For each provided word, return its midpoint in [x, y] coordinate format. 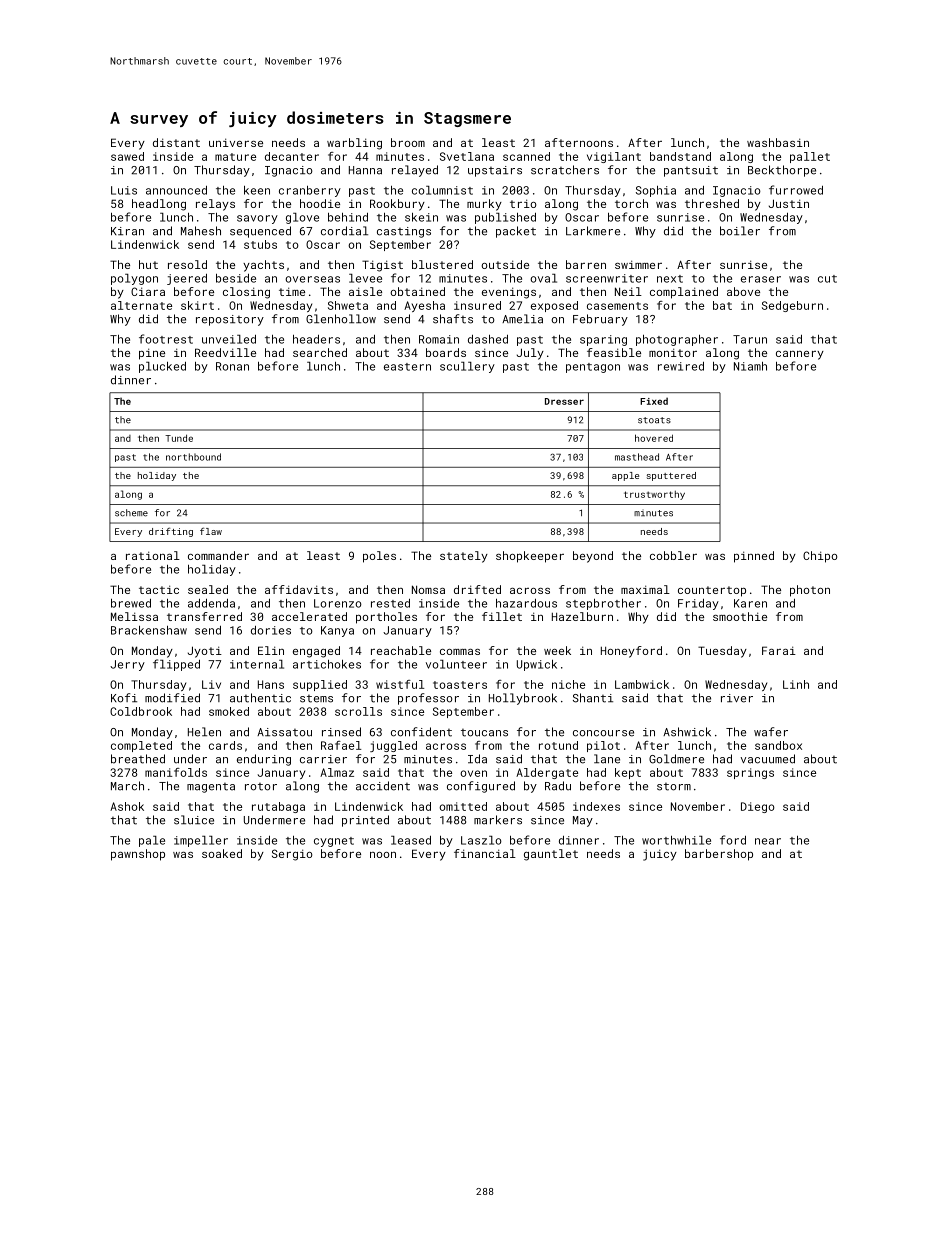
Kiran [127, 231]
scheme [131, 513]
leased [411, 840]
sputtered [671, 476]
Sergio [292, 855]
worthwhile [676, 840]
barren [586, 264]
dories [271, 630]
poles [379, 557]
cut [827, 279]
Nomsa [428, 589]
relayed [415, 171]
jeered [187, 279]
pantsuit [691, 171]
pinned [754, 557]
